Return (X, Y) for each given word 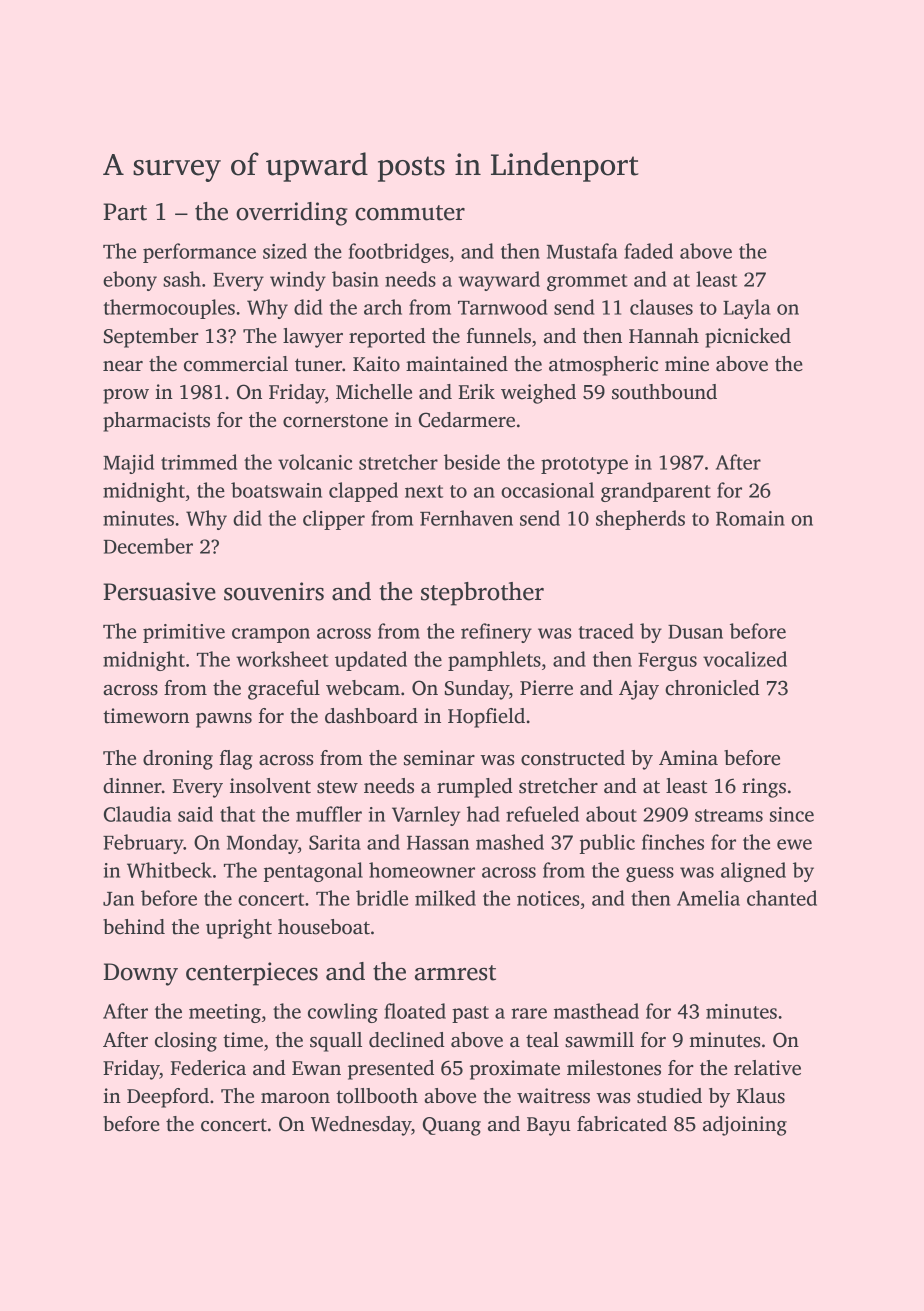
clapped (363, 492)
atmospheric (603, 366)
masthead (596, 1011)
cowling (343, 1013)
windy (298, 281)
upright (239, 929)
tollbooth (377, 1096)
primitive (184, 633)
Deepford (168, 1098)
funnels (498, 336)
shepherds (640, 520)
